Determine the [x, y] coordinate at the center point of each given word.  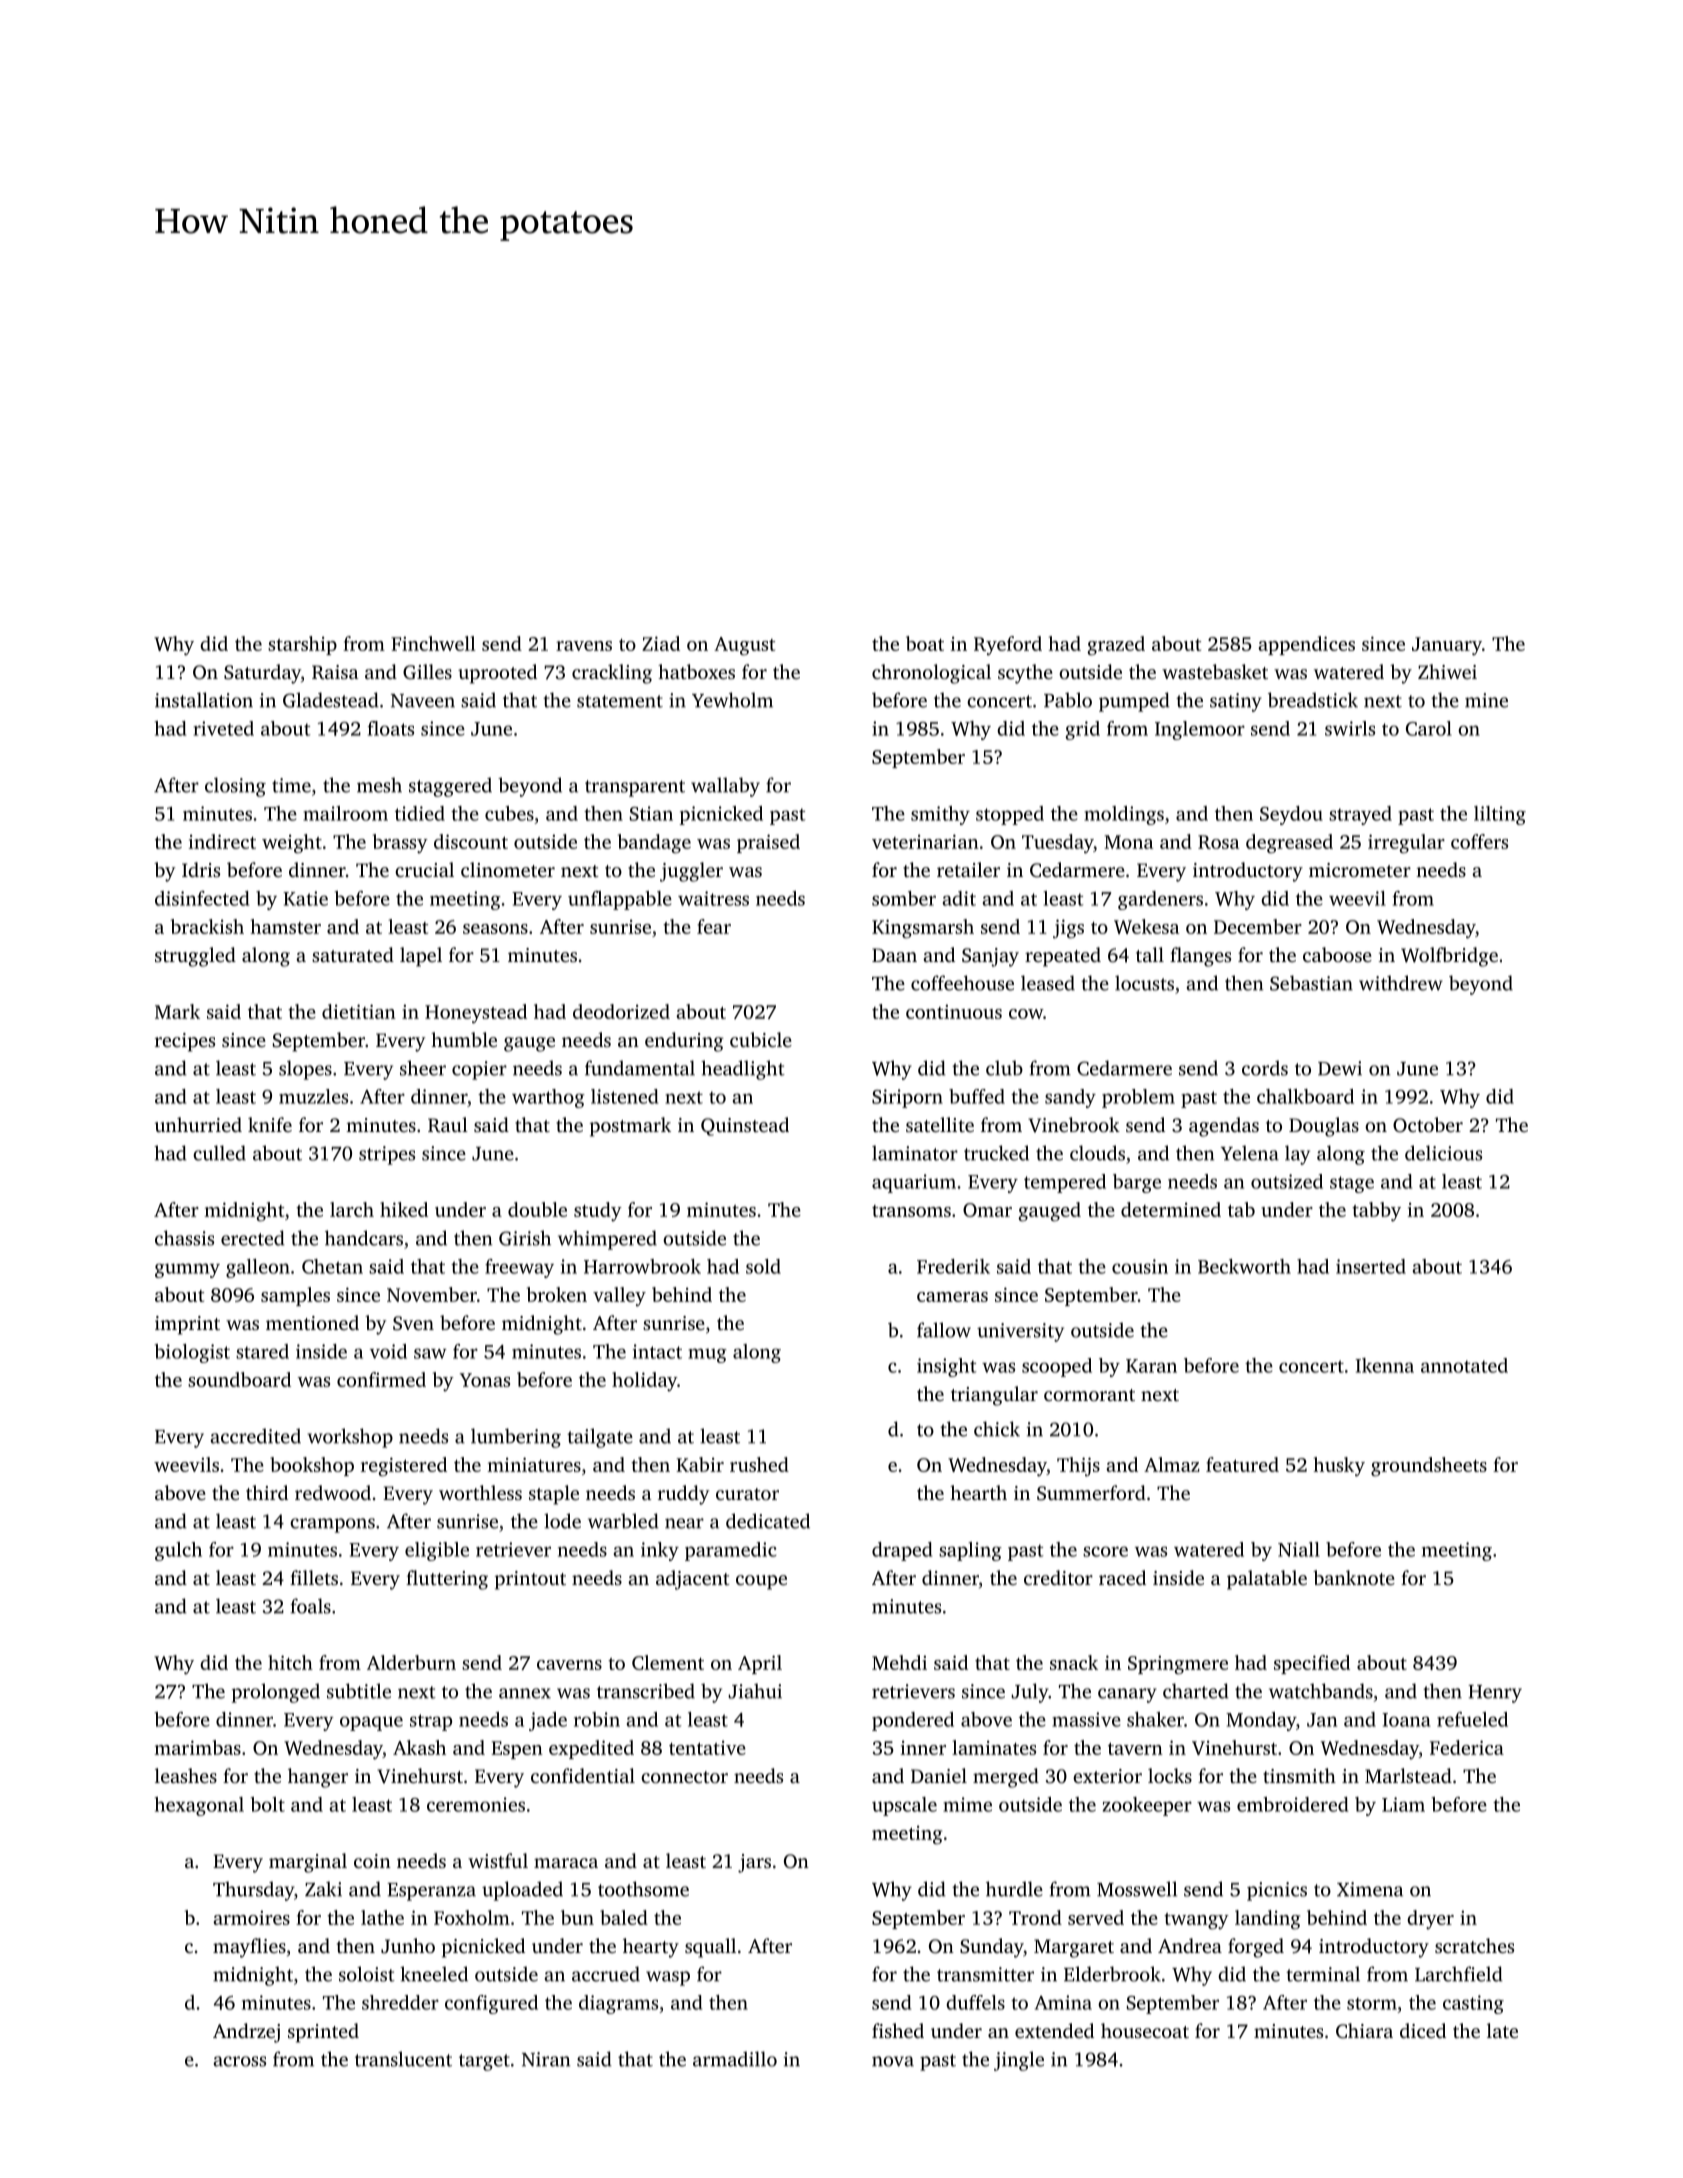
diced [1423, 2030]
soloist [367, 1974]
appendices [1306, 645]
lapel [421, 957]
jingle [1019, 2061]
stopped [1010, 815]
